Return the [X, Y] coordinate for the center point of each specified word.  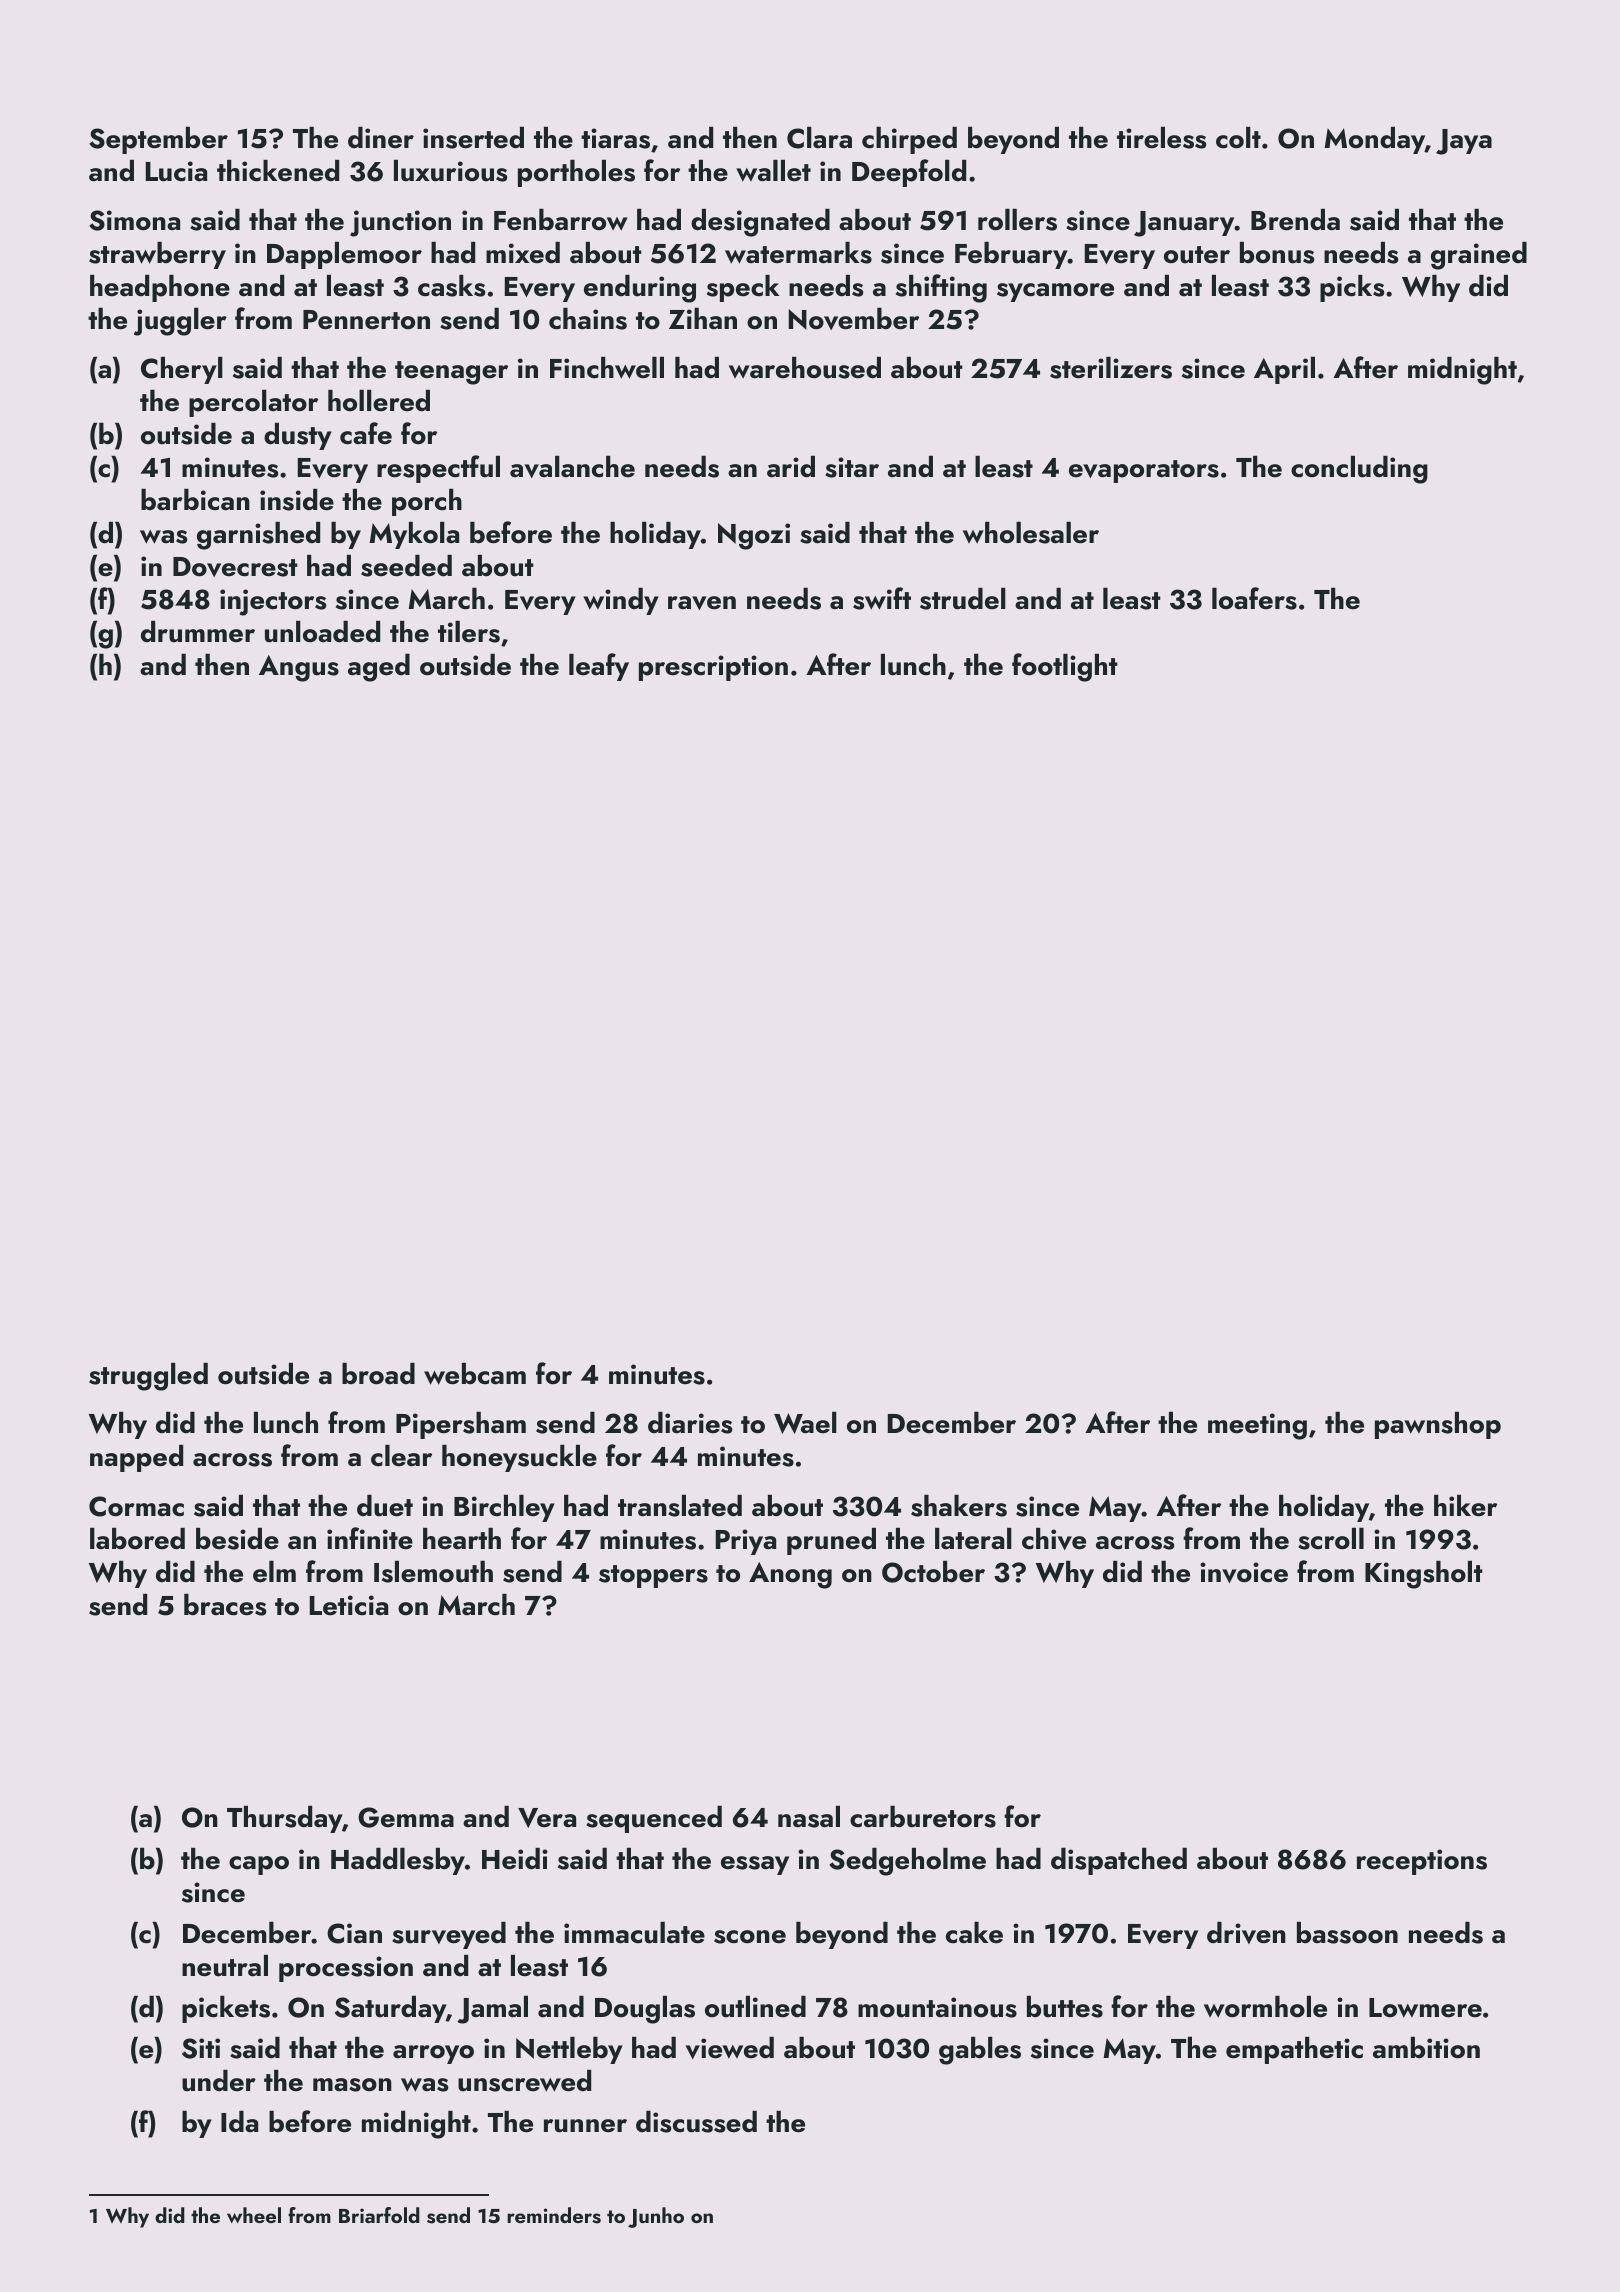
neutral [225, 1966]
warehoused [805, 368]
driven [1246, 1933]
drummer [198, 632]
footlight [1065, 667]
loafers [1254, 598]
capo [259, 1865]
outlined [755, 2007]
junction [400, 223]
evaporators [1144, 471]
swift [882, 598]
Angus [299, 668]
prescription [713, 668]
